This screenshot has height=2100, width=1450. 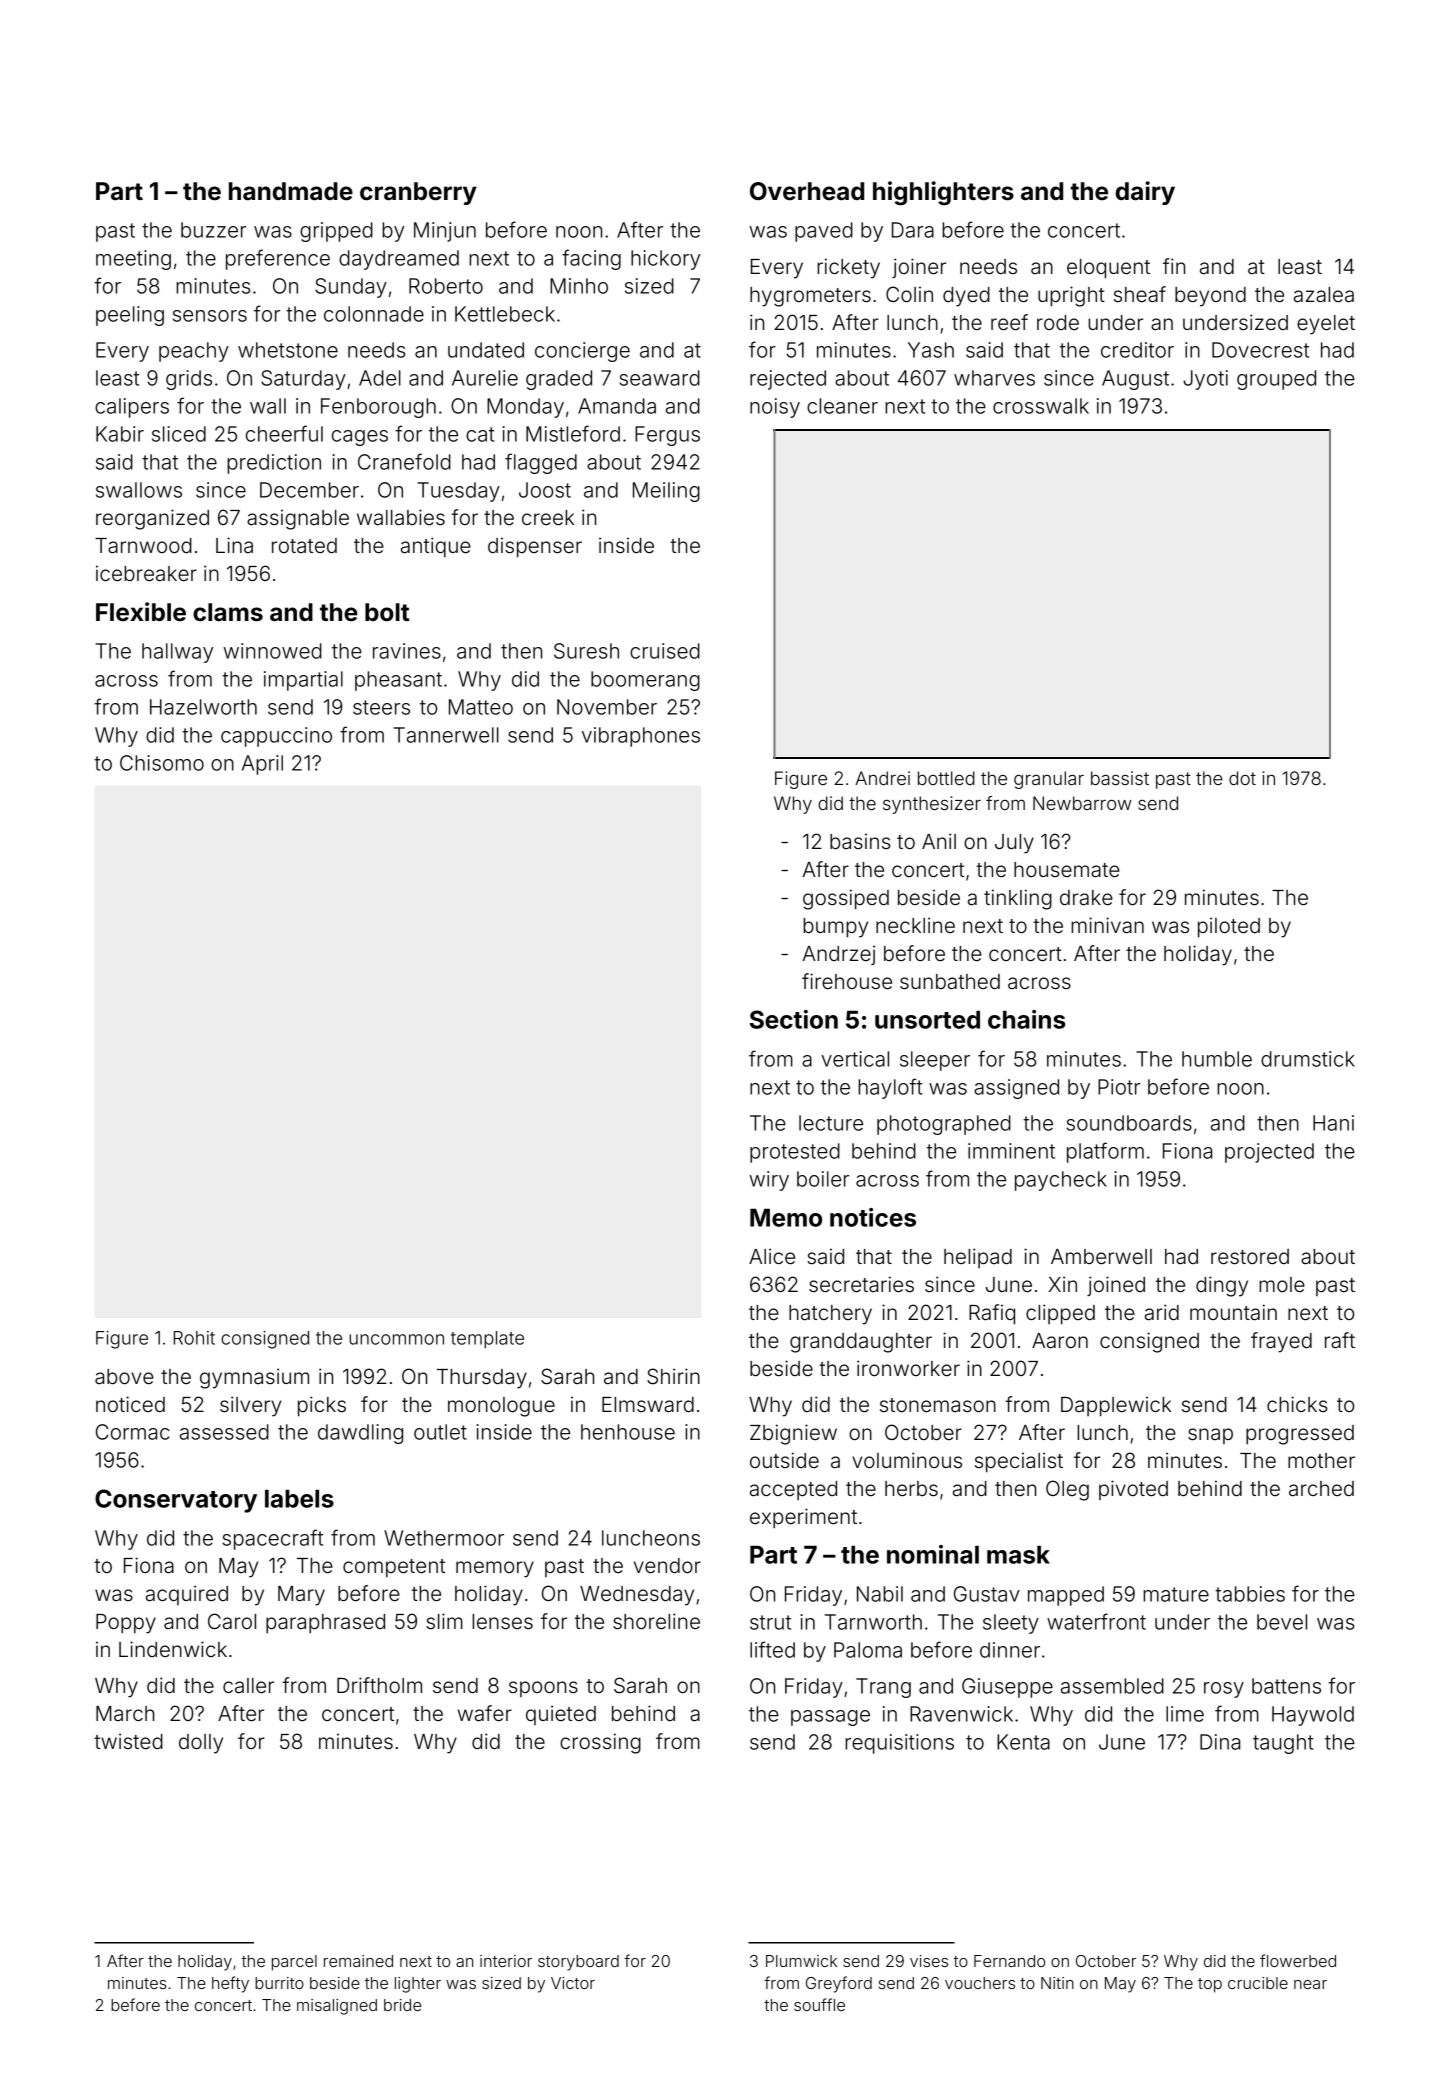 I want to click on buzzer, so click(x=213, y=230).
